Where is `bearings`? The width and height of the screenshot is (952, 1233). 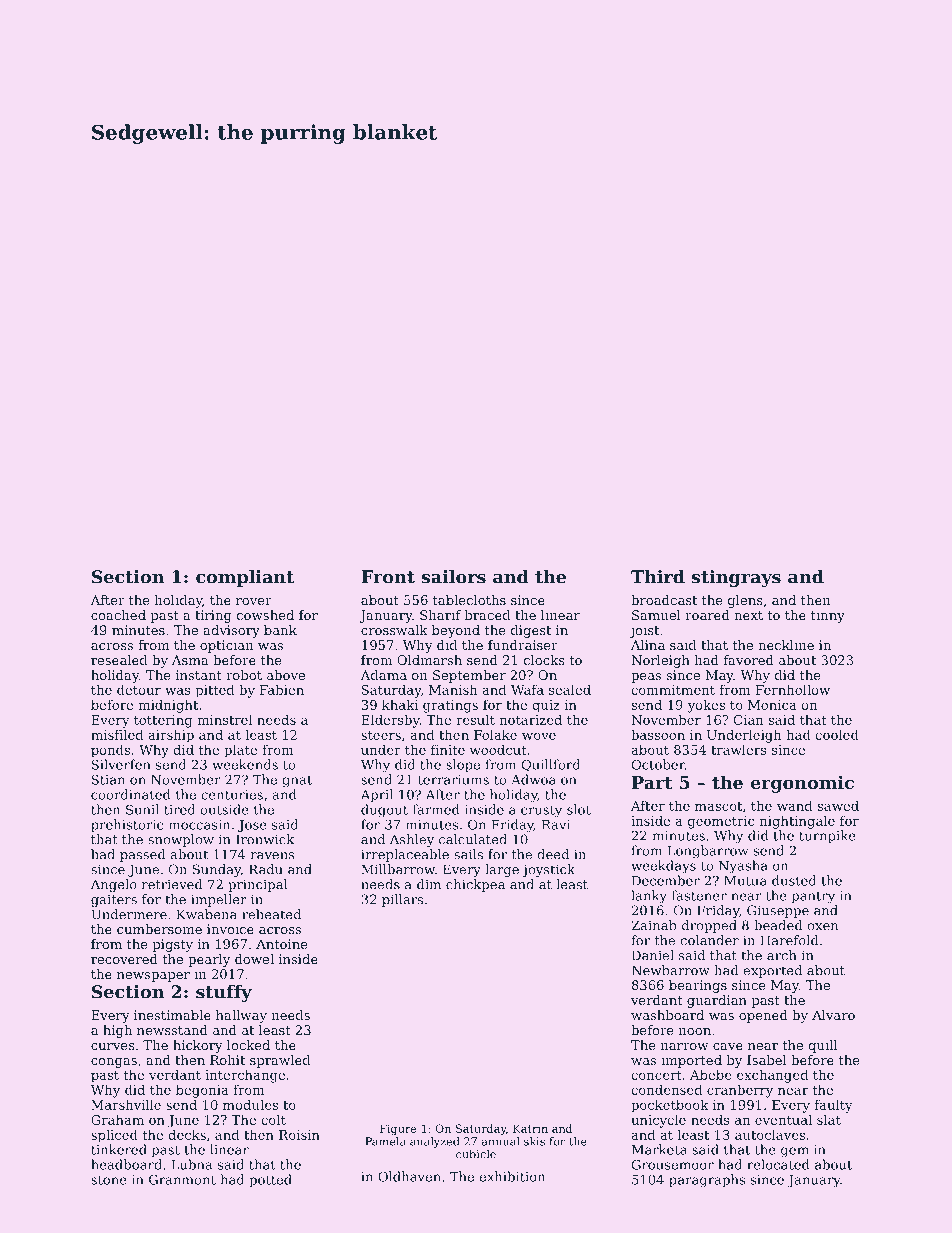 bearings is located at coordinates (698, 986).
